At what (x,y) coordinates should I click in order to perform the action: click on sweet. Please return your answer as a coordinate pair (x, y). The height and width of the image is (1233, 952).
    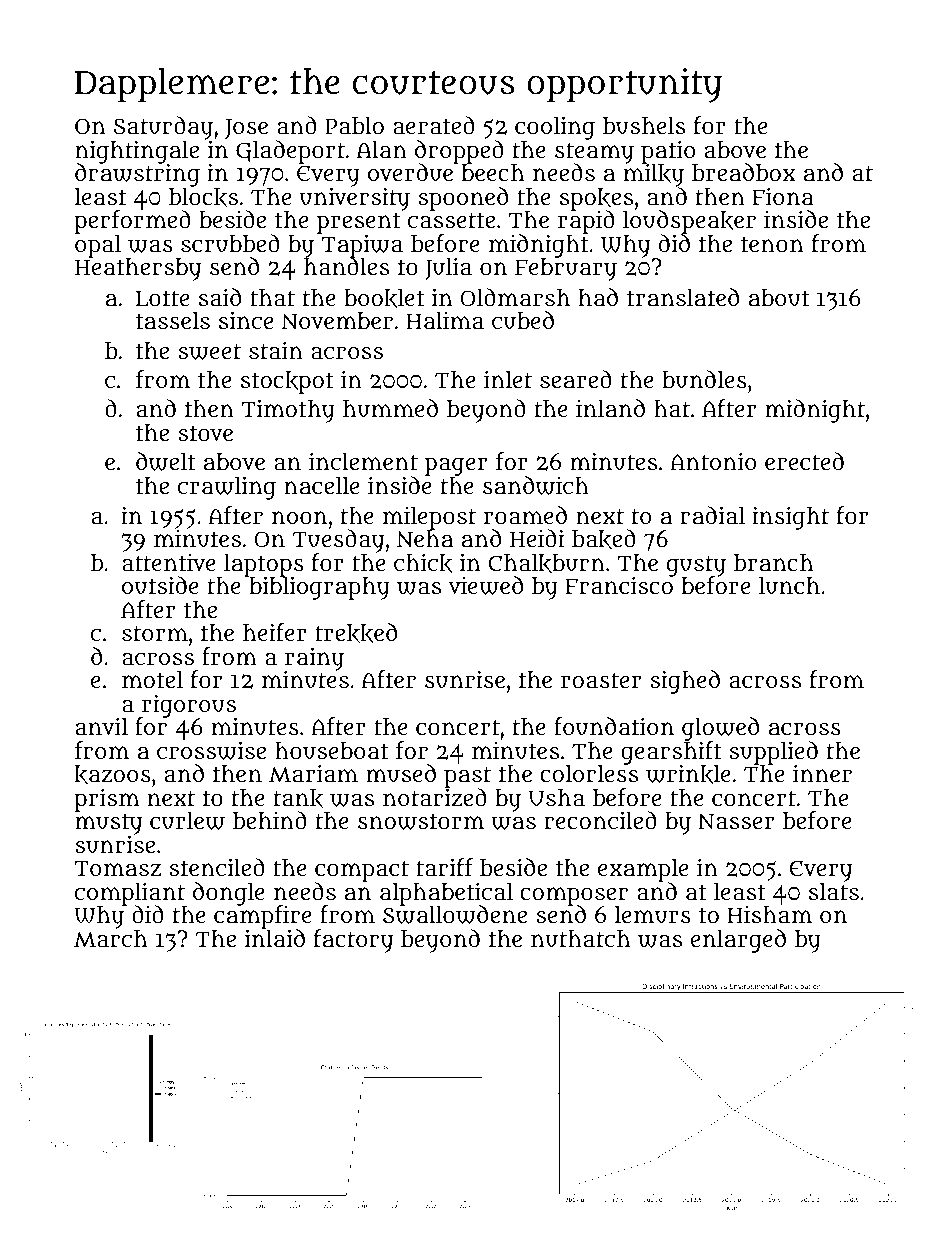
    Looking at the image, I should click on (209, 352).
